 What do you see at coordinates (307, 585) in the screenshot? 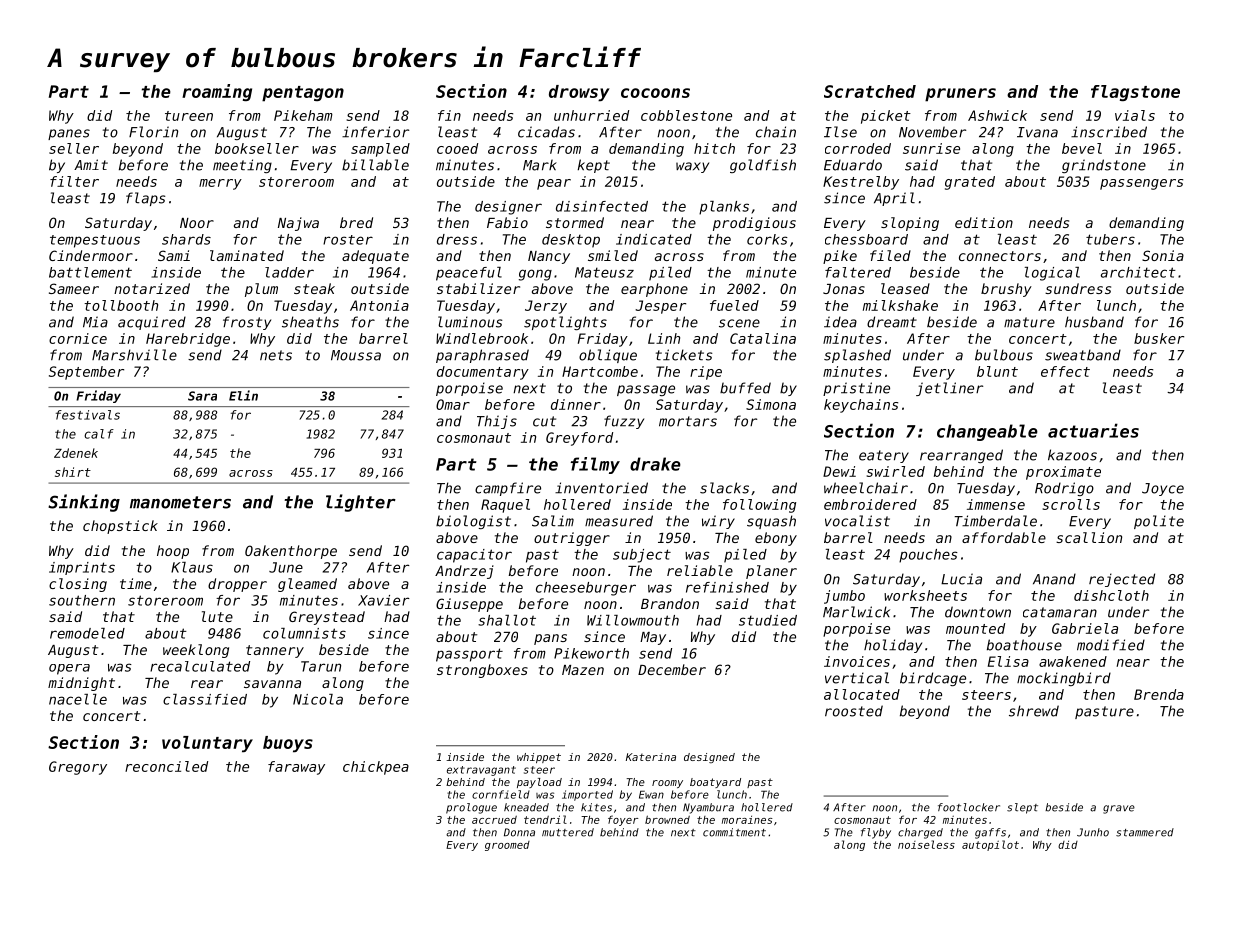
I see `gleamed` at bounding box center [307, 585].
